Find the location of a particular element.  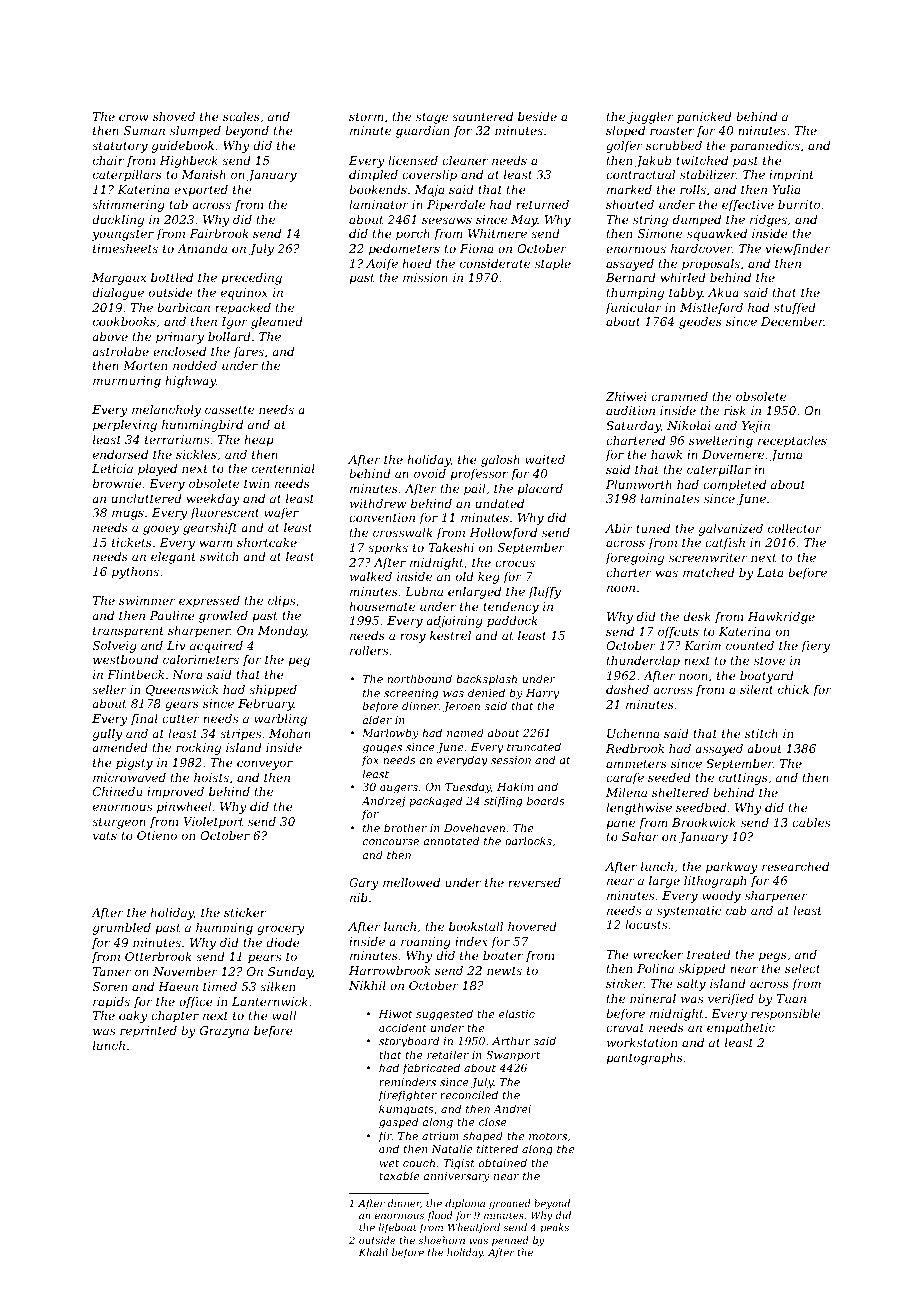

Nikolai is located at coordinates (689, 425).
